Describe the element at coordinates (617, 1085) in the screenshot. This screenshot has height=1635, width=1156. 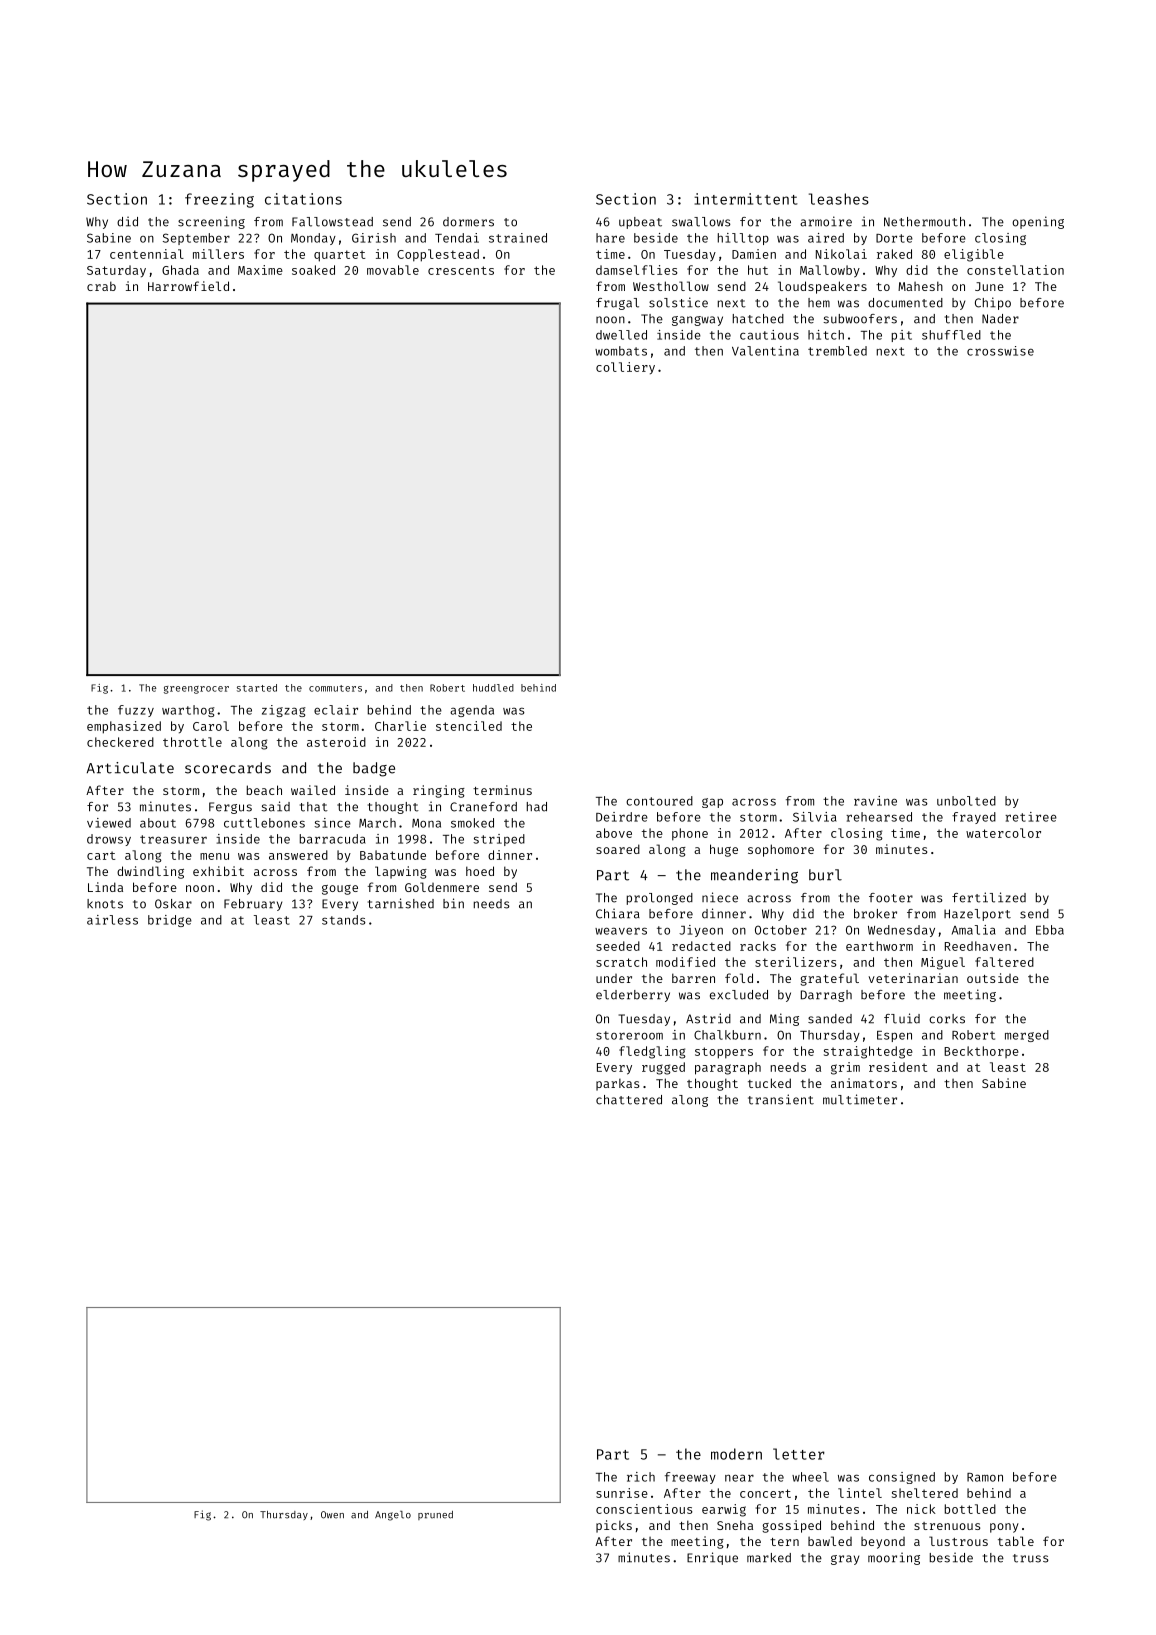
I see `parkas` at that location.
